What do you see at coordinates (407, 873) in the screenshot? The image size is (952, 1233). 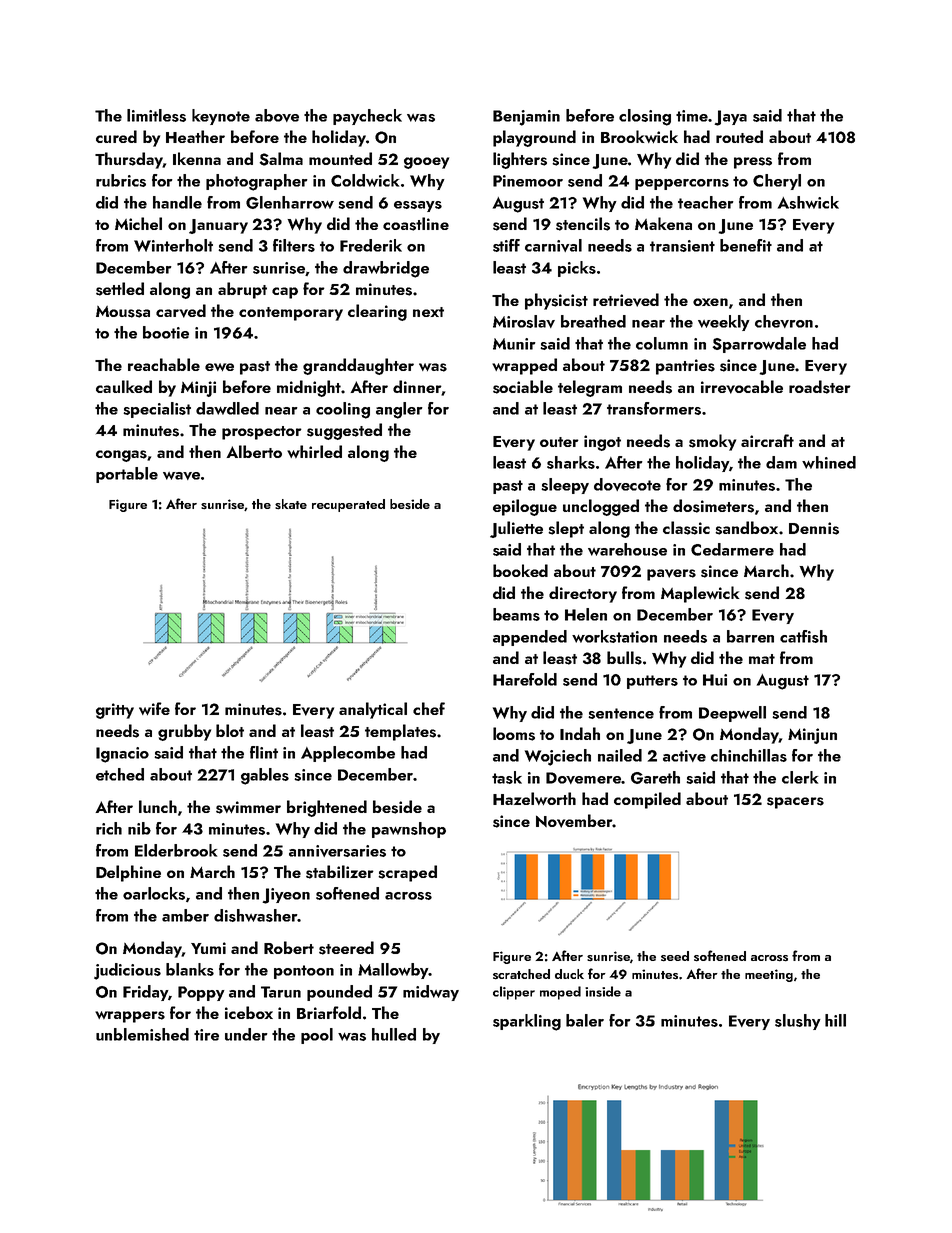 I see `scraped` at bounding box center [407, 873].
